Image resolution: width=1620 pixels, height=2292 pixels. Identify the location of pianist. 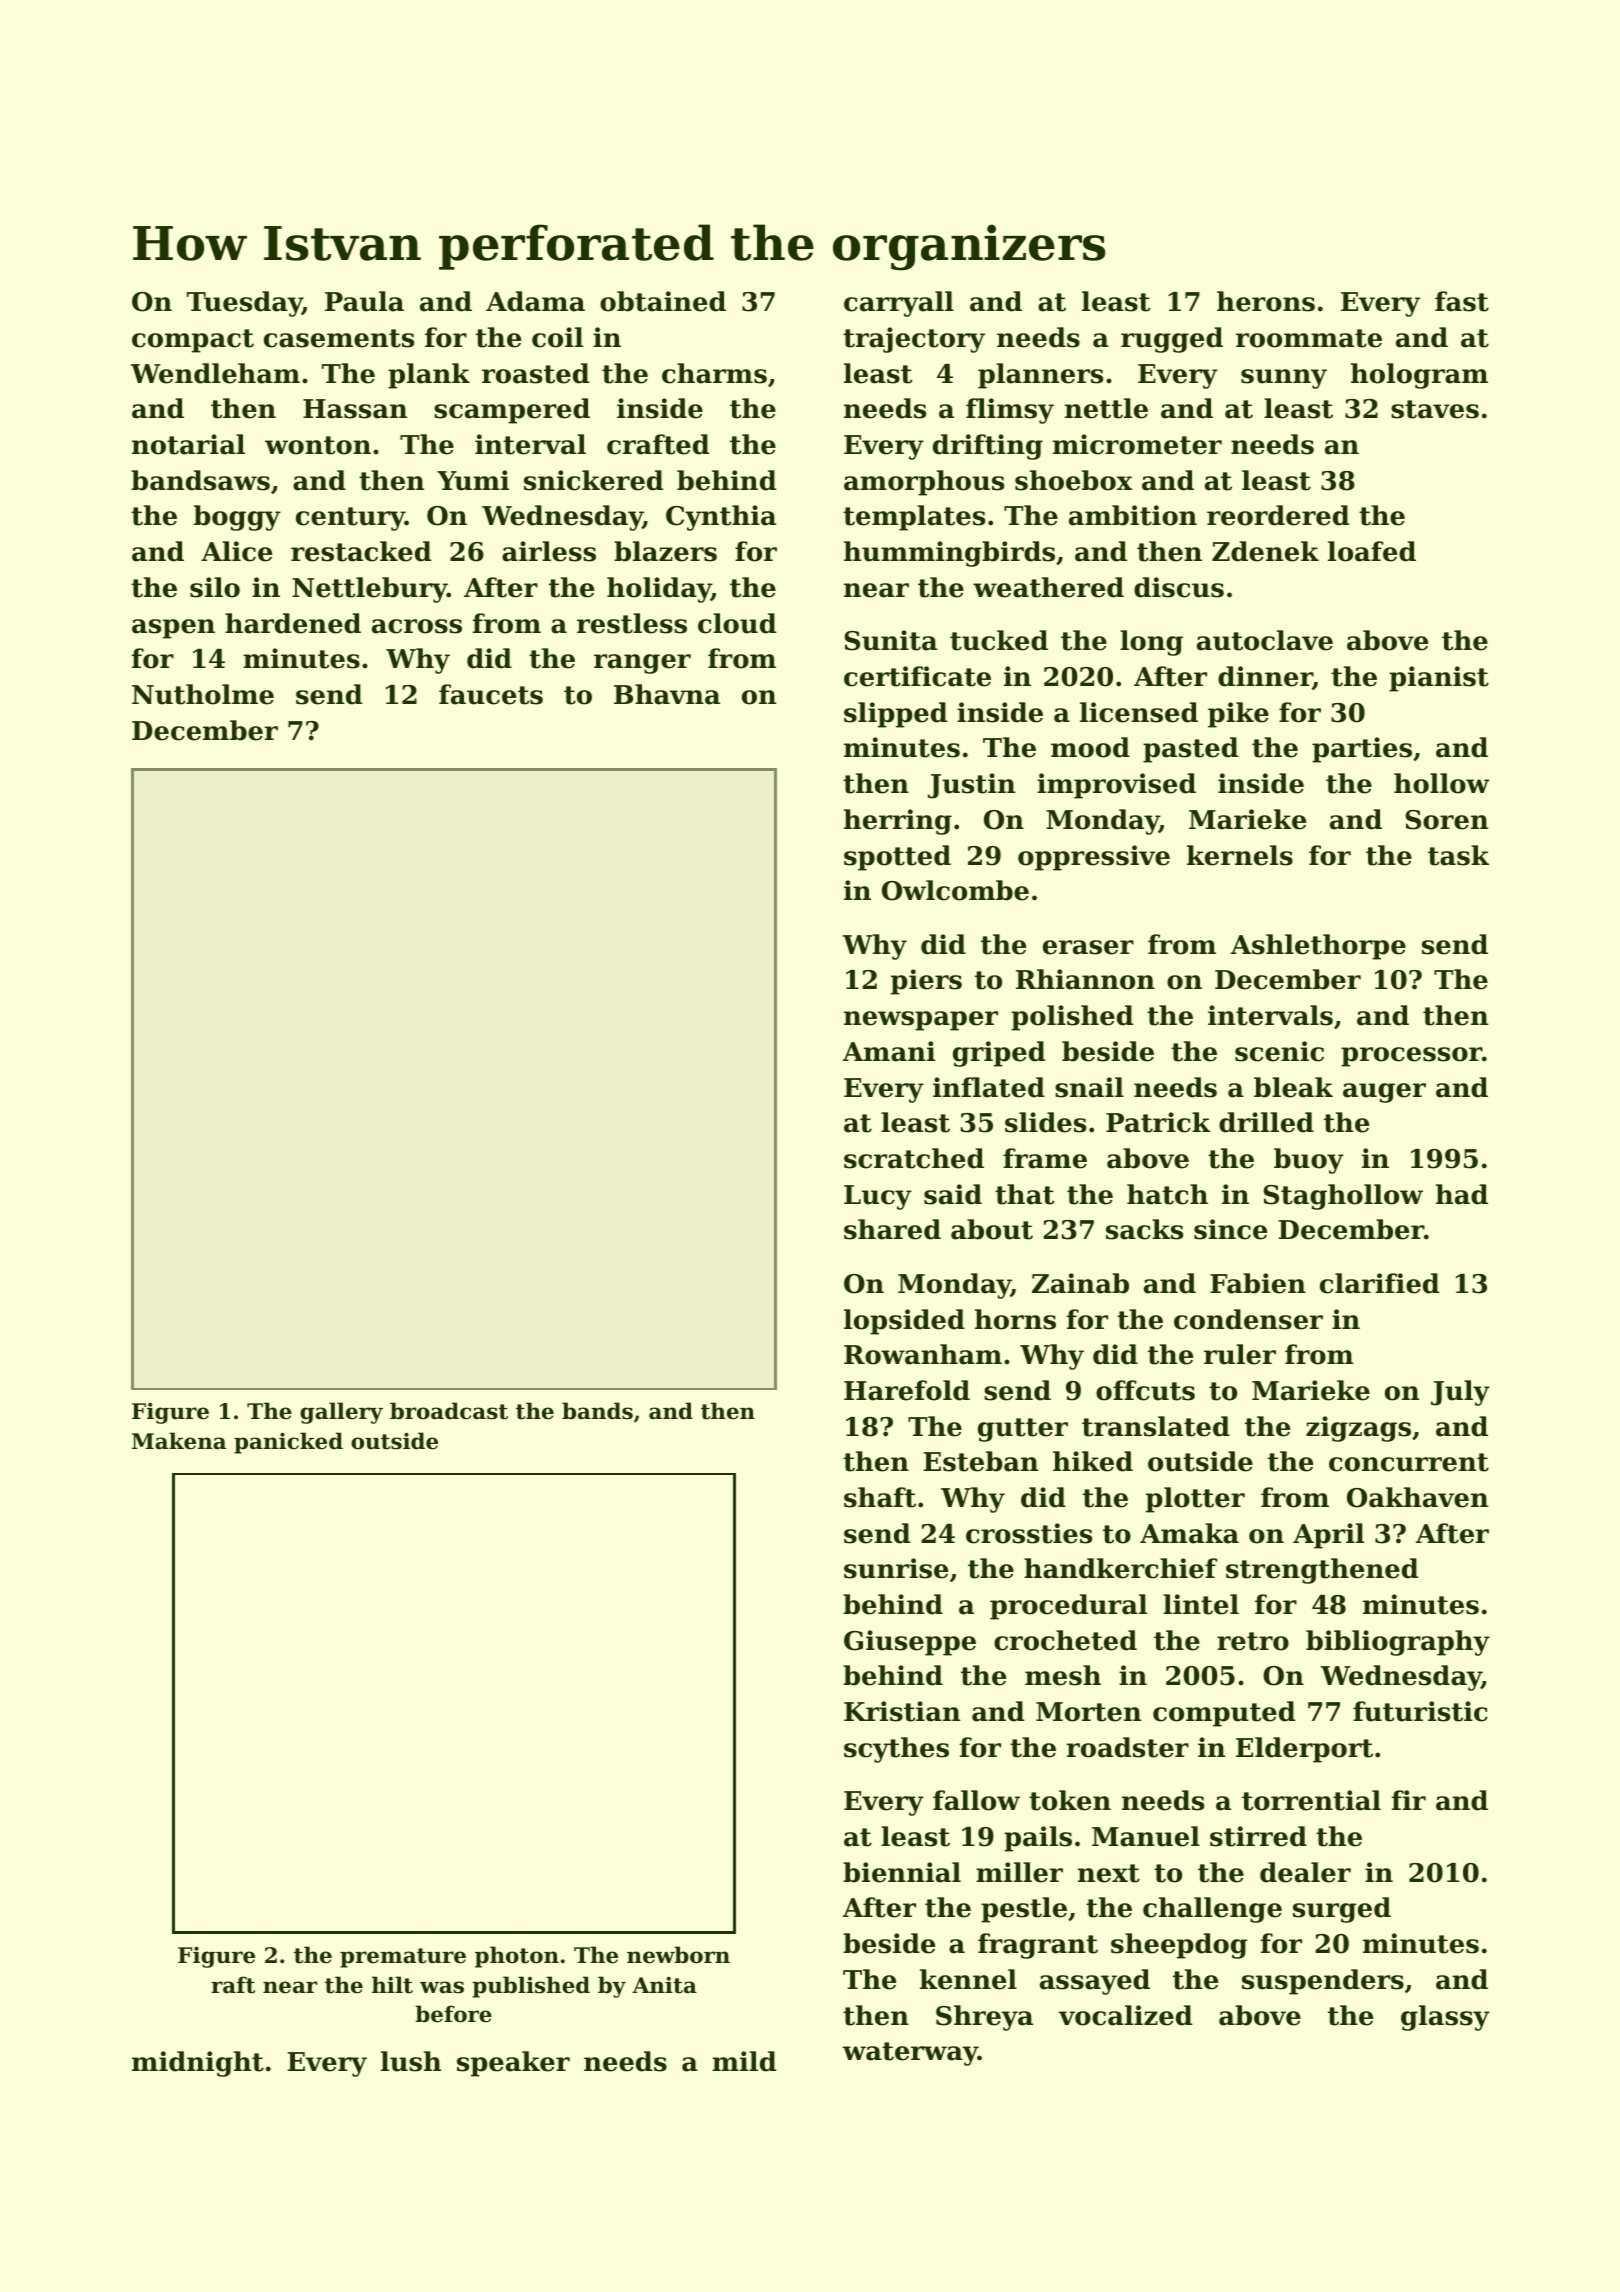
(1439, 679).
